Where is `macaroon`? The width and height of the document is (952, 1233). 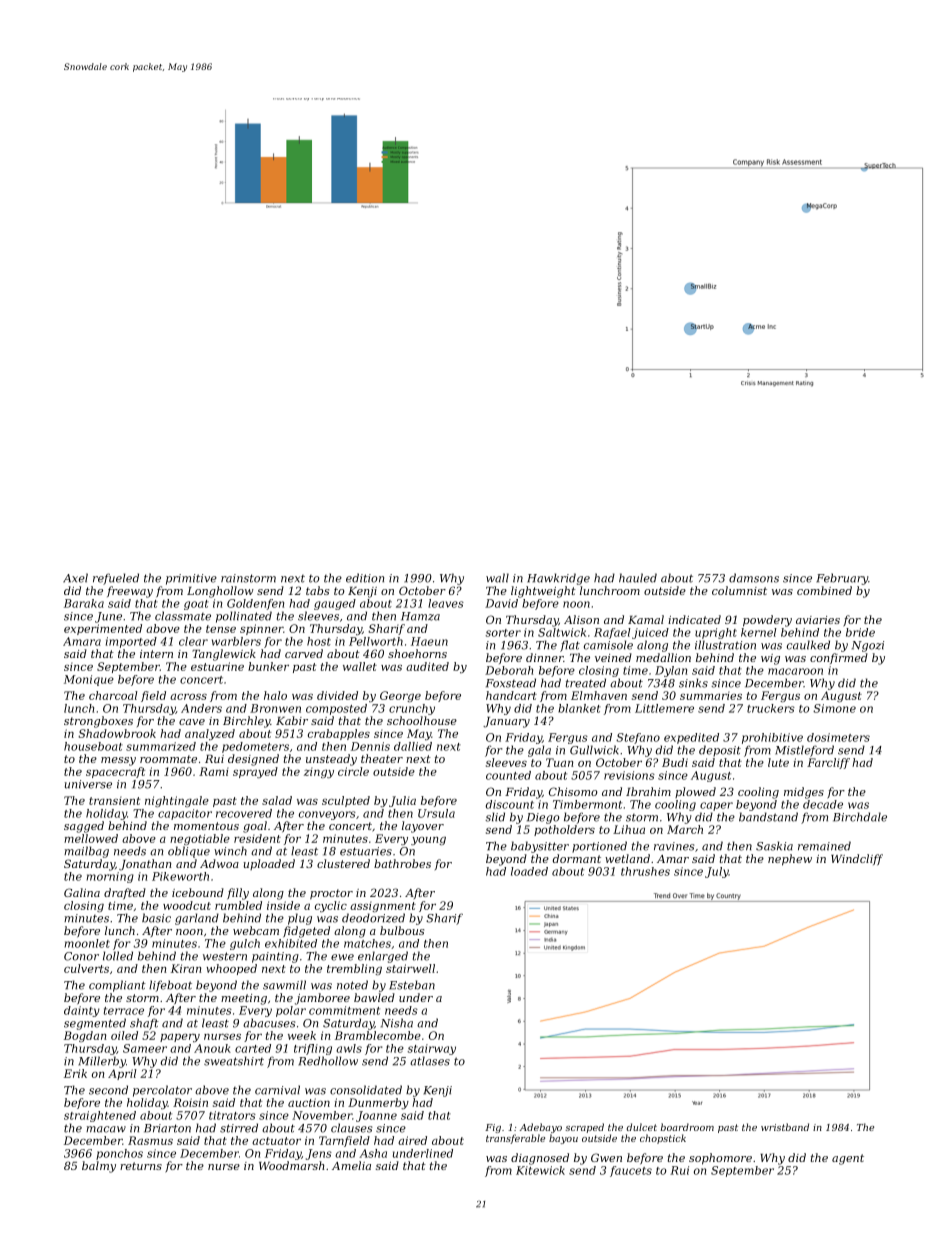
macaroon is located at coordinates (795, 671).
